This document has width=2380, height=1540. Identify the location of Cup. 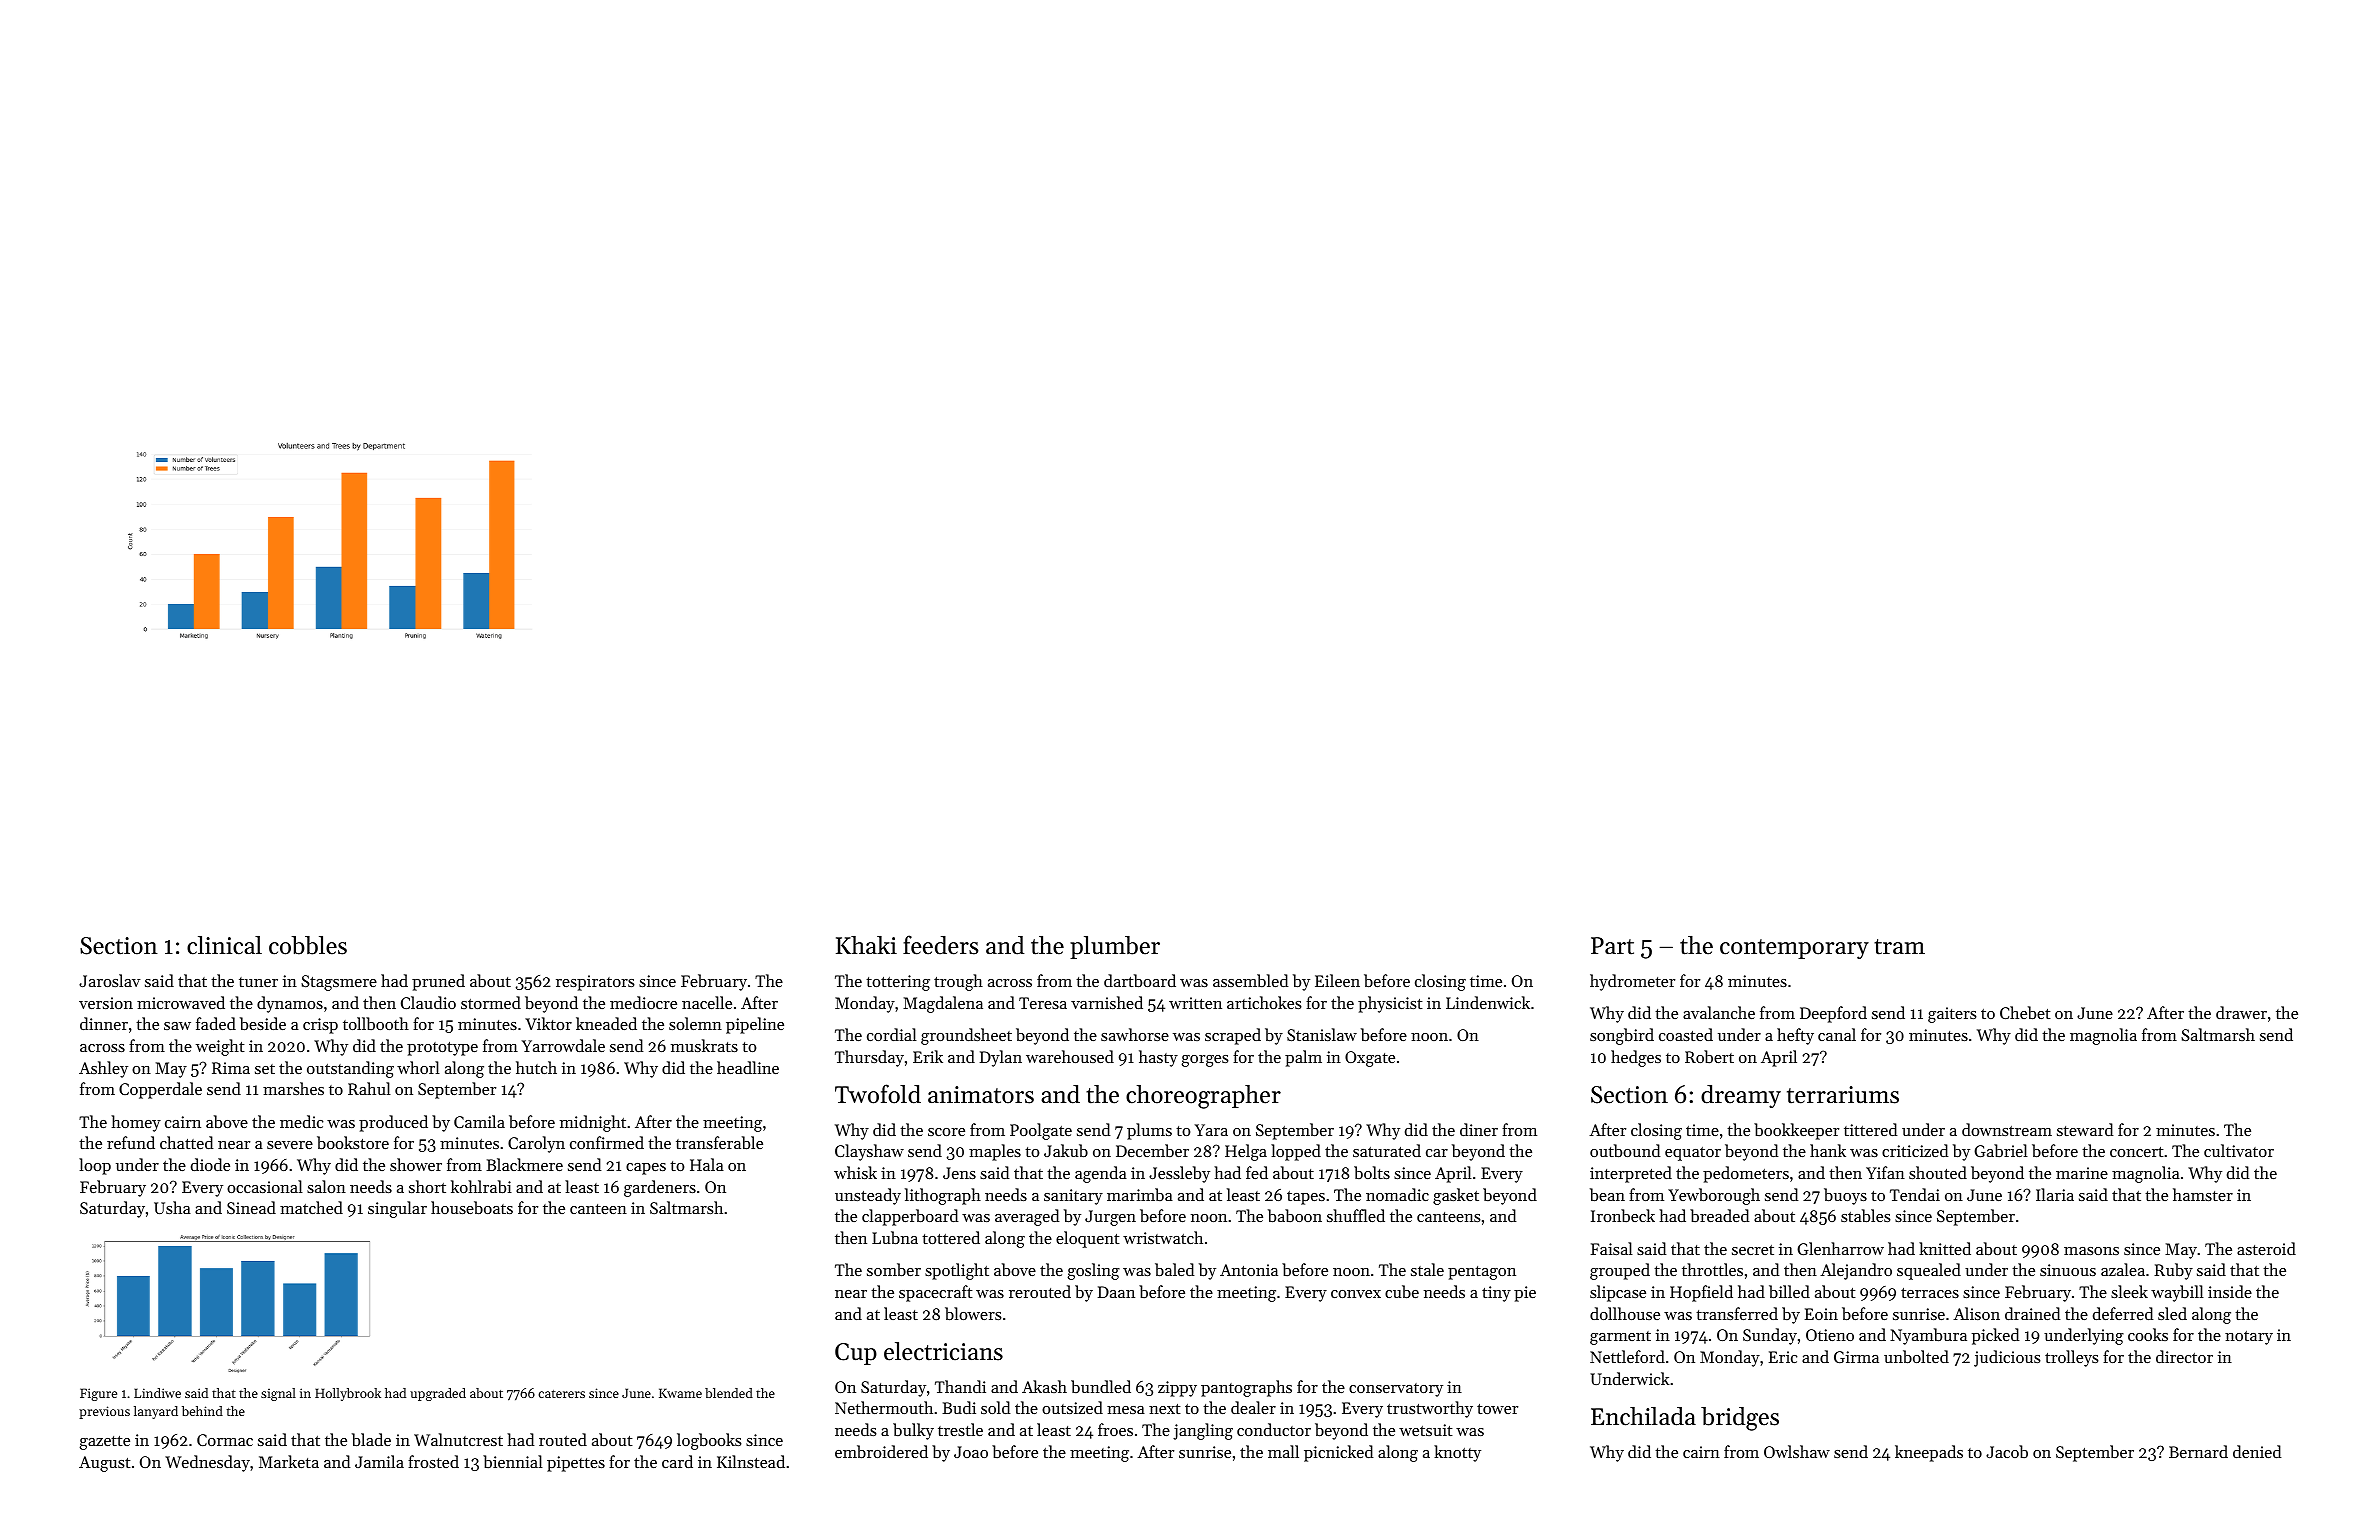
(856, 1354).
